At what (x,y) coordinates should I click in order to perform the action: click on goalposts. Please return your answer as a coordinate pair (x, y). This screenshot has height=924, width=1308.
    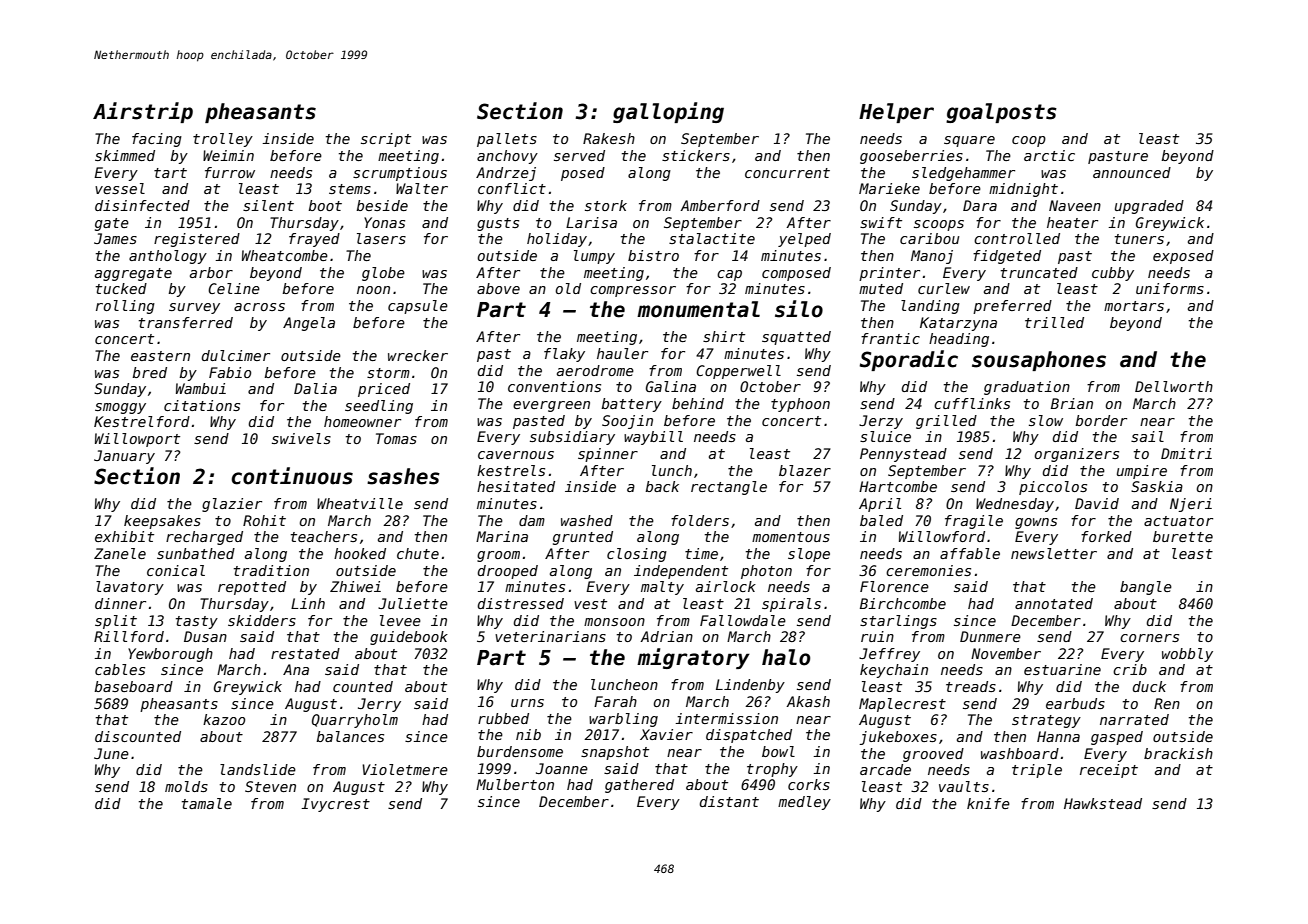
    Looking at the image, I should click on (1001, 113).
